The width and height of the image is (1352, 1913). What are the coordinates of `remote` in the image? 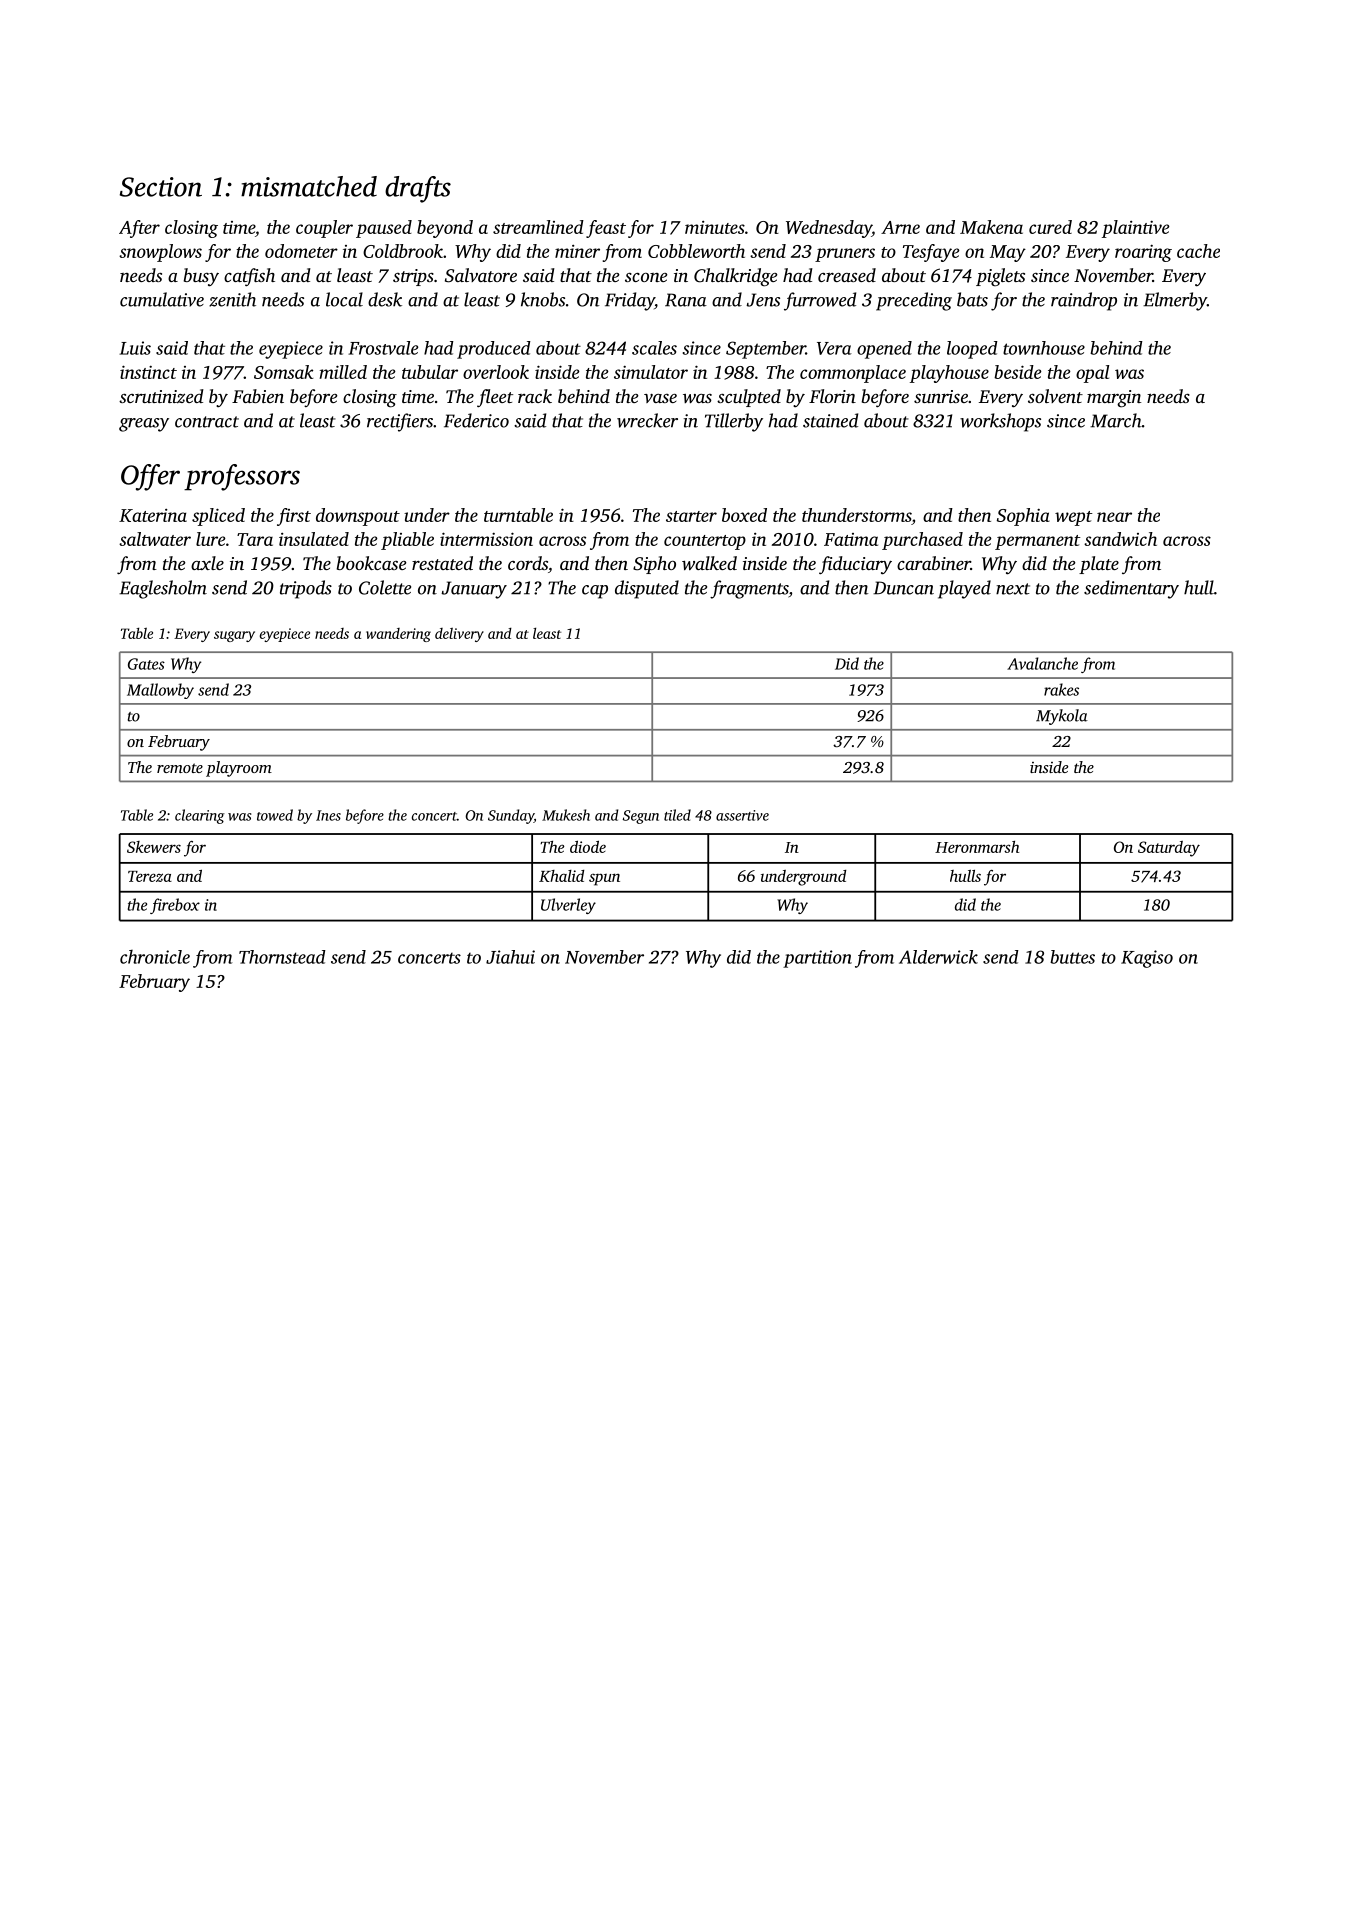 It's located at (180, 768).
